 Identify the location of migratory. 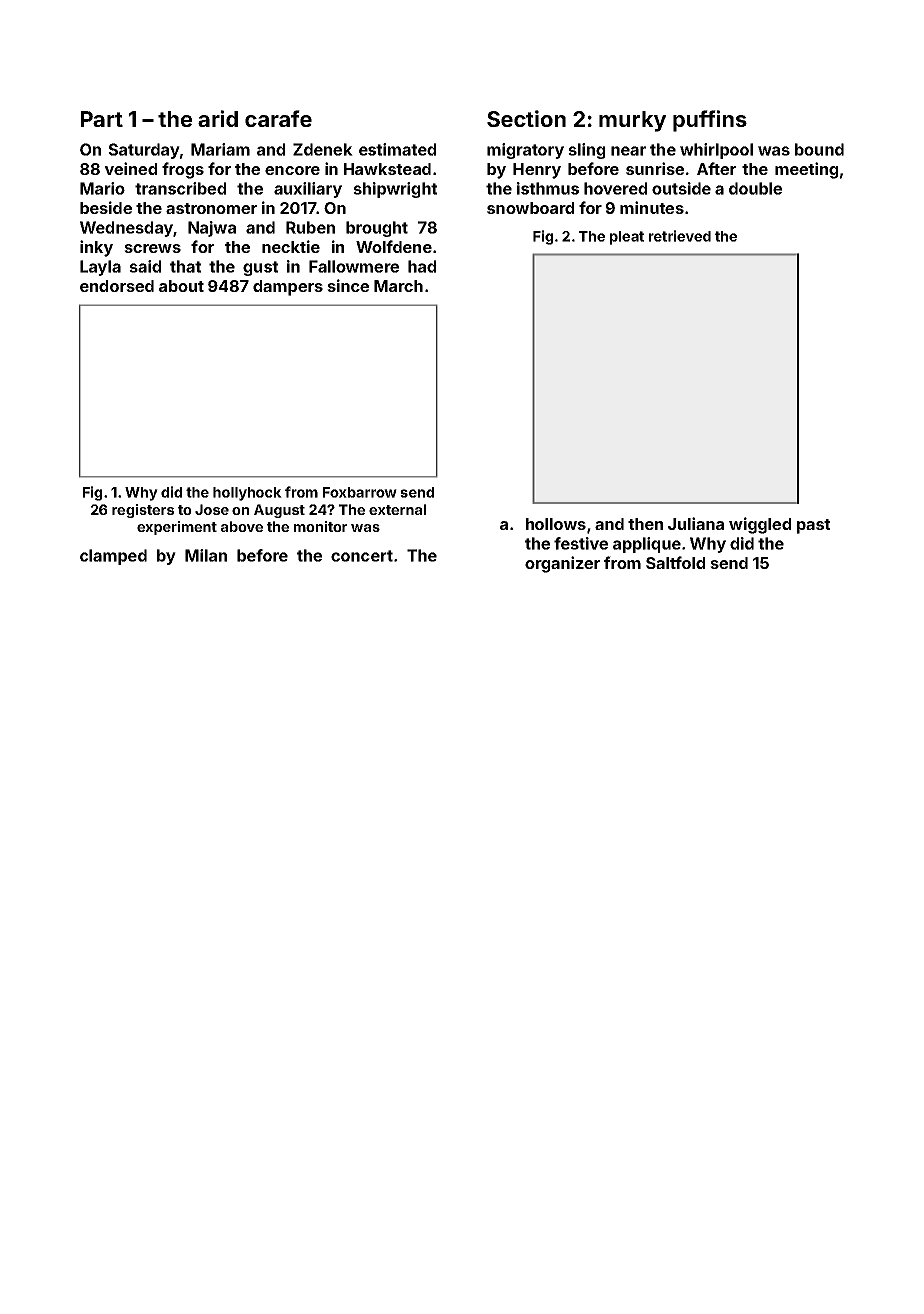
(525, 151).
